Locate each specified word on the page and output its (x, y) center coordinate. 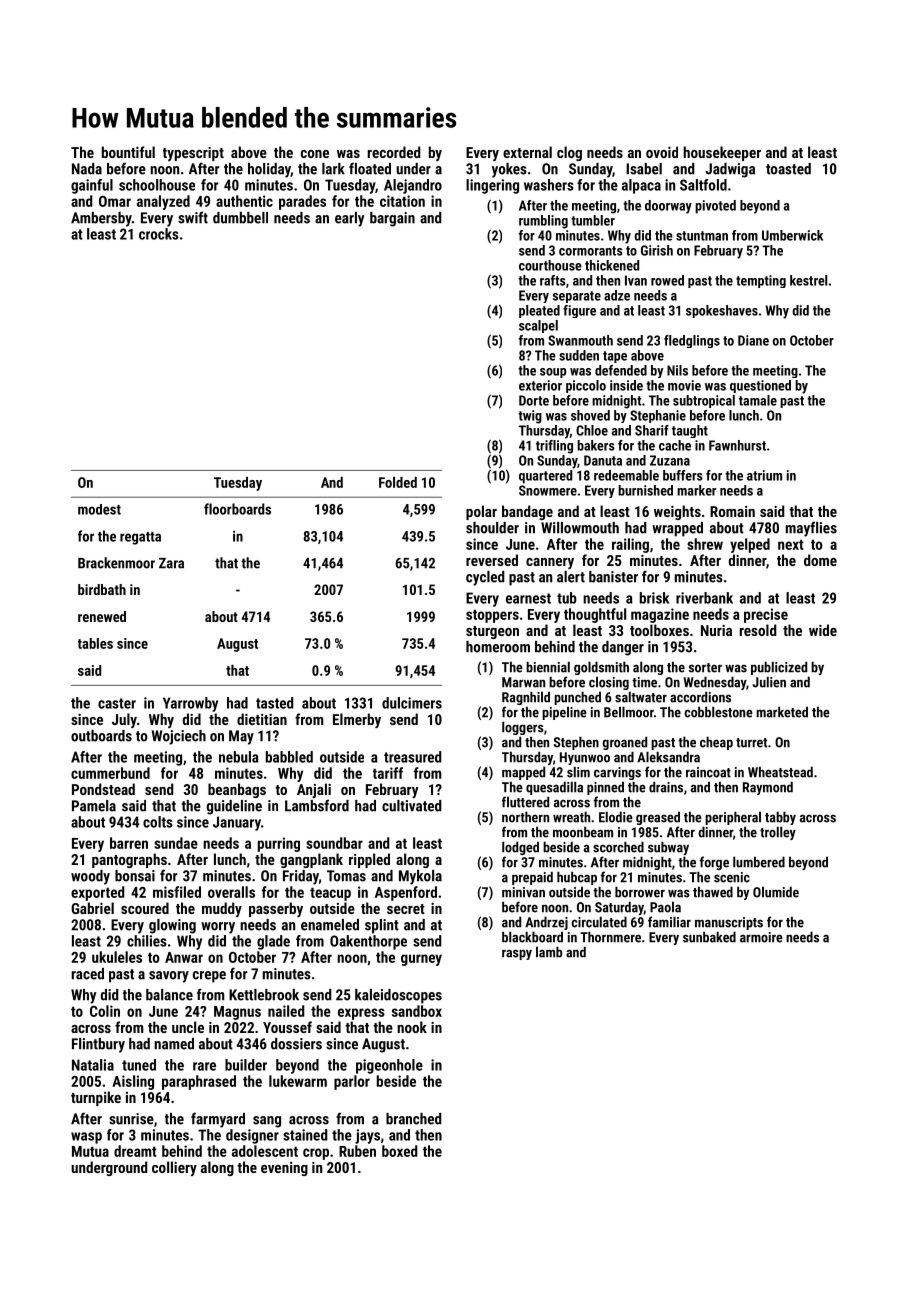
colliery (174, 1168)
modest (99, 509)
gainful (92, 186)
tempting (761, 281)
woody (90, 877)
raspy (517, 954)
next (791, 544)
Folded (398, 482)
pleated (539, 311)
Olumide (776, 892)
